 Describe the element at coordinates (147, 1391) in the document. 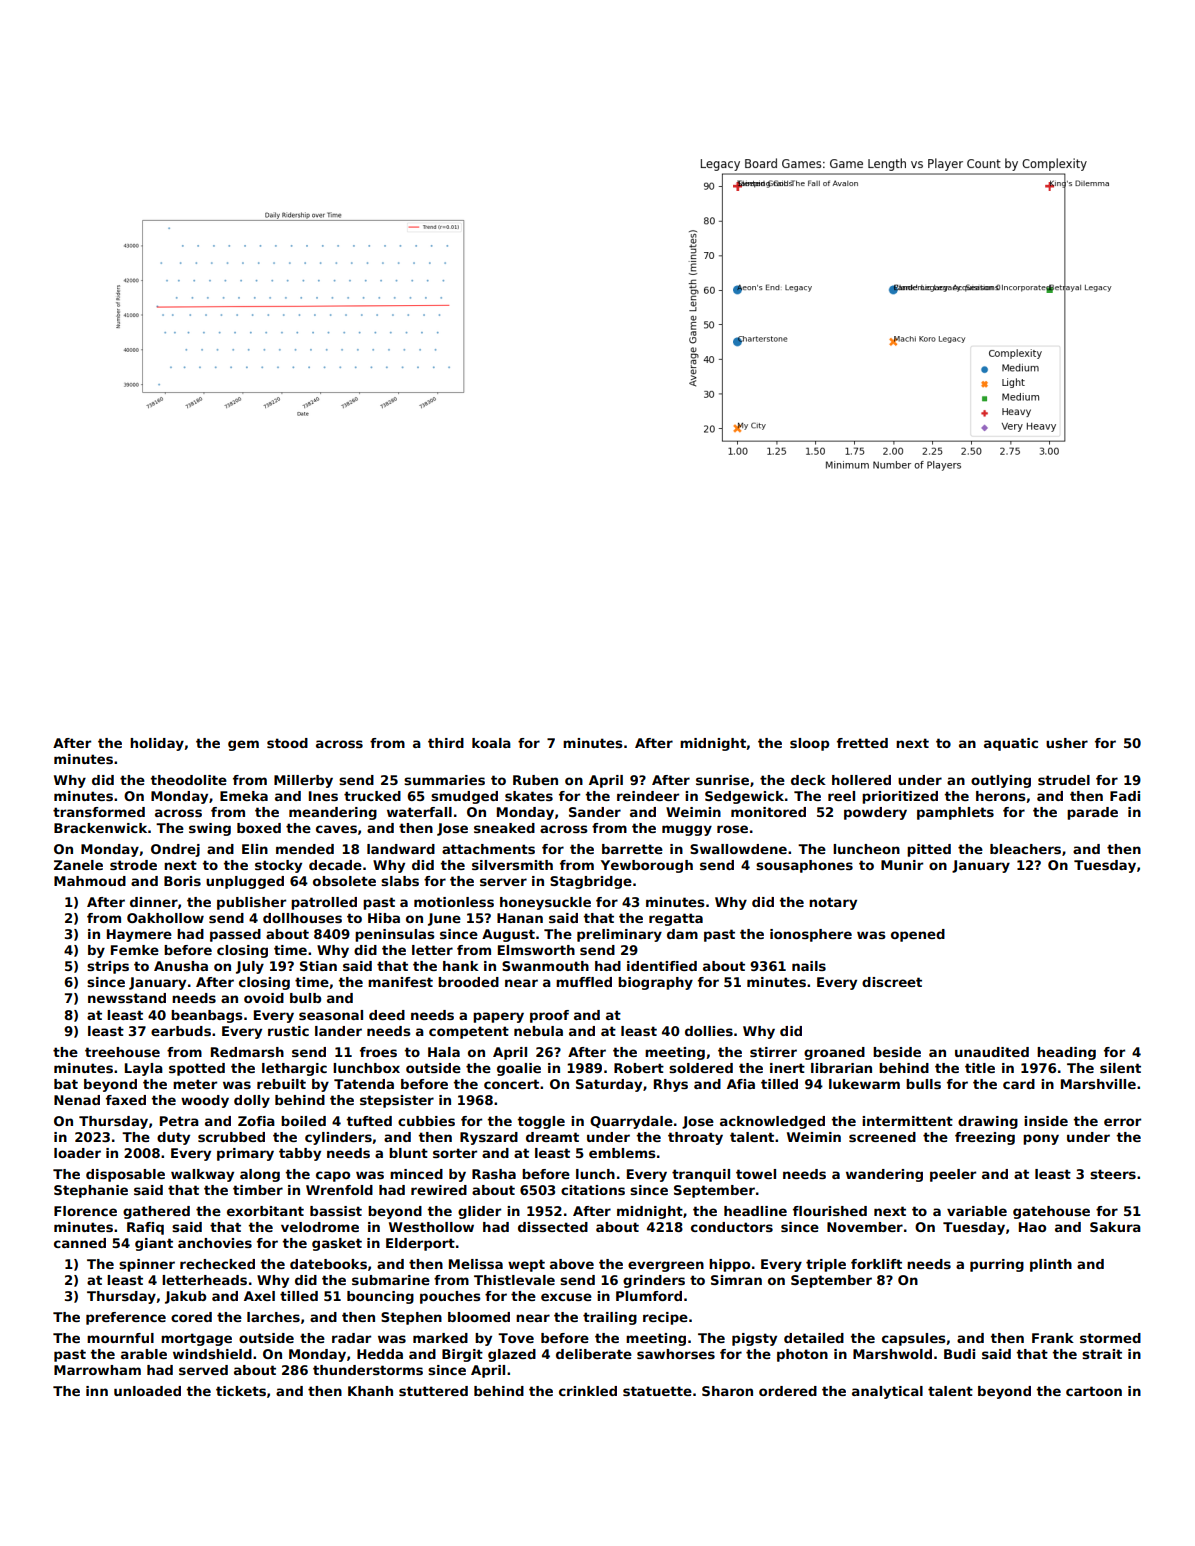

I see `unloaded` at that location.
